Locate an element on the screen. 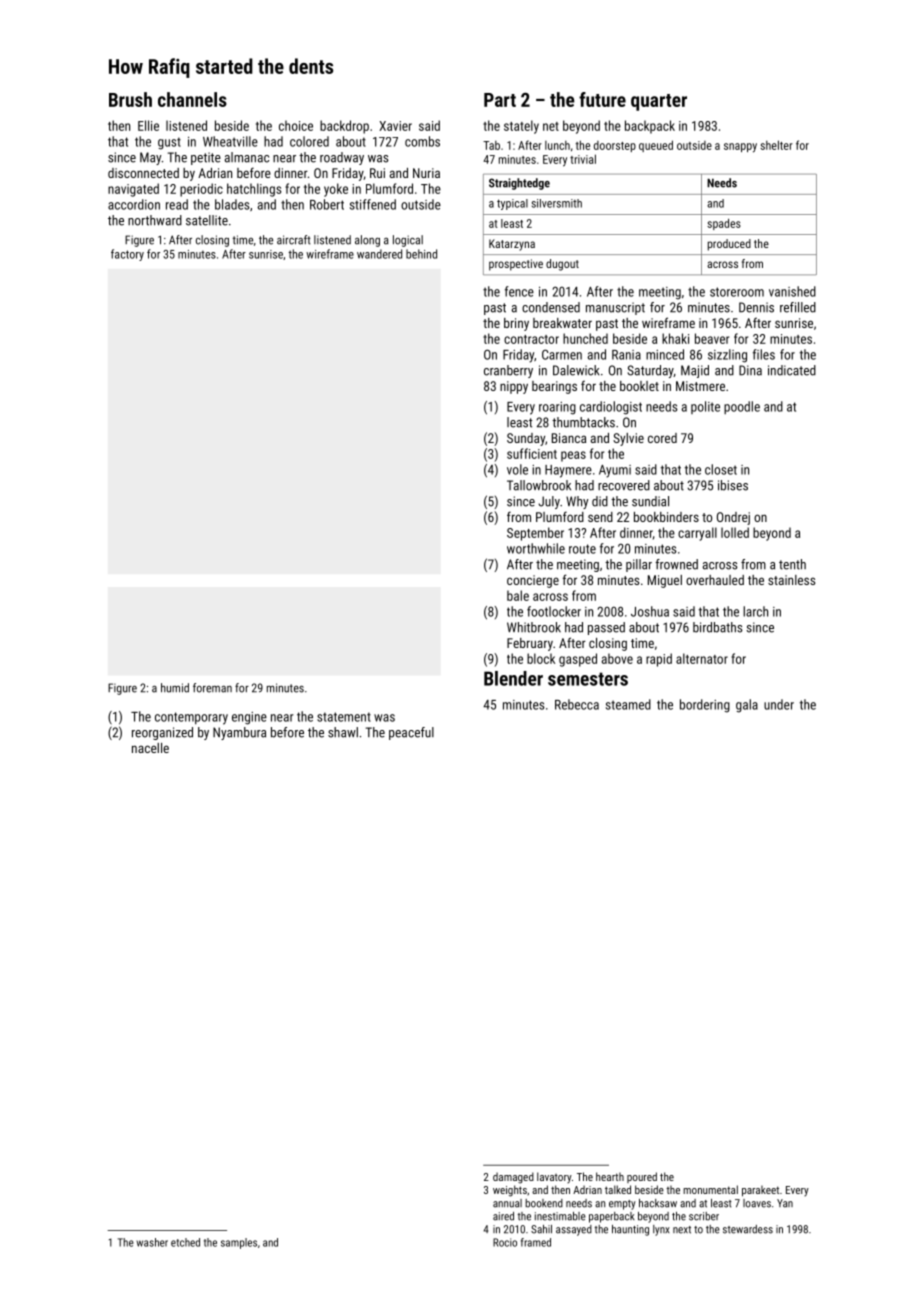 This screenshot has height=1308, width=924. bale is located at coordinates (518, 595).
